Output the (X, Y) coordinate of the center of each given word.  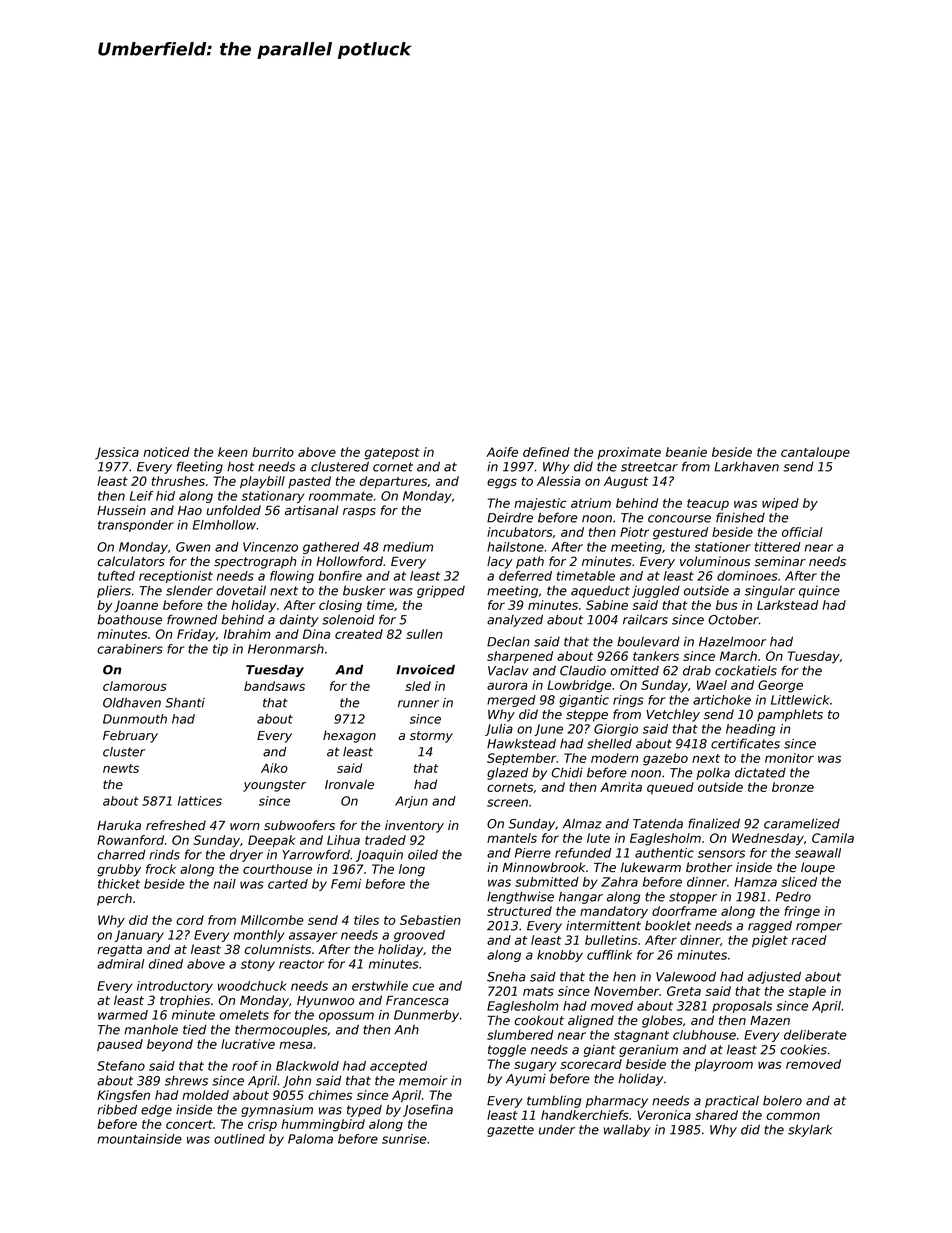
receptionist (176, 577)
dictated (760, 773)
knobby (560, 956)
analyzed (515, 620)
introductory (175, 987)
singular (770, 592)
